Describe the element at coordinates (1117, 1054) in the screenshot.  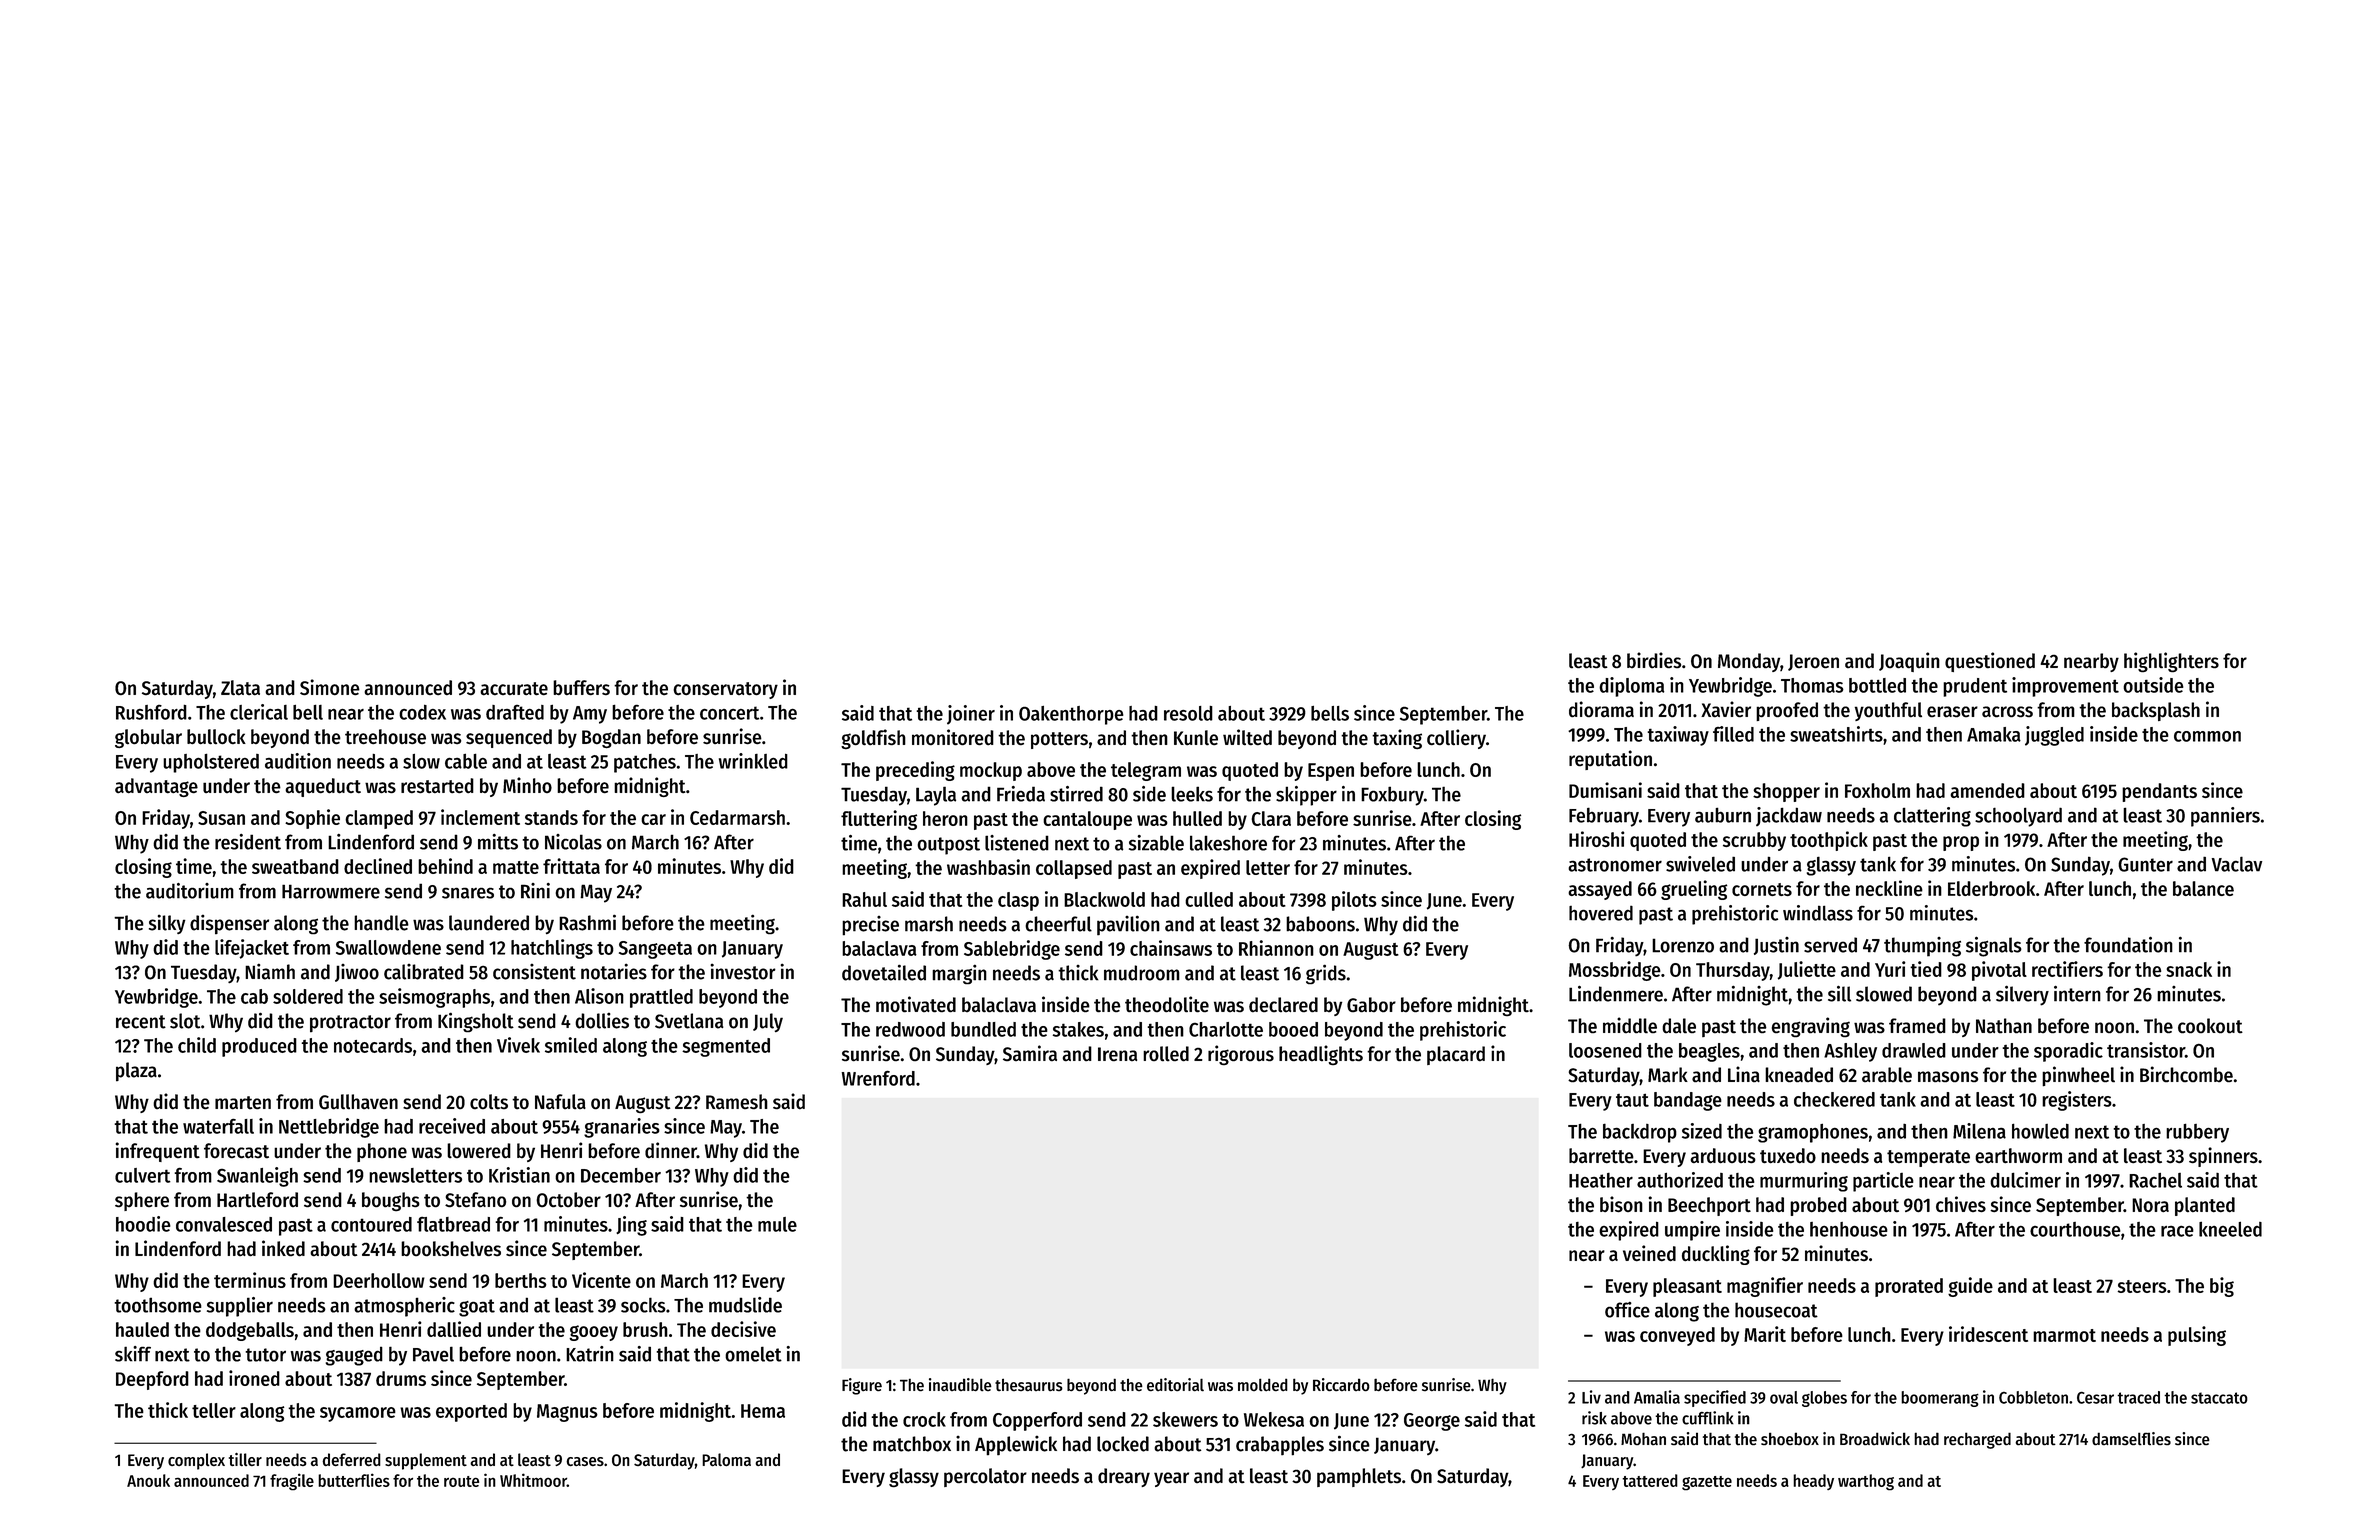
I see `Irena` at that location.
